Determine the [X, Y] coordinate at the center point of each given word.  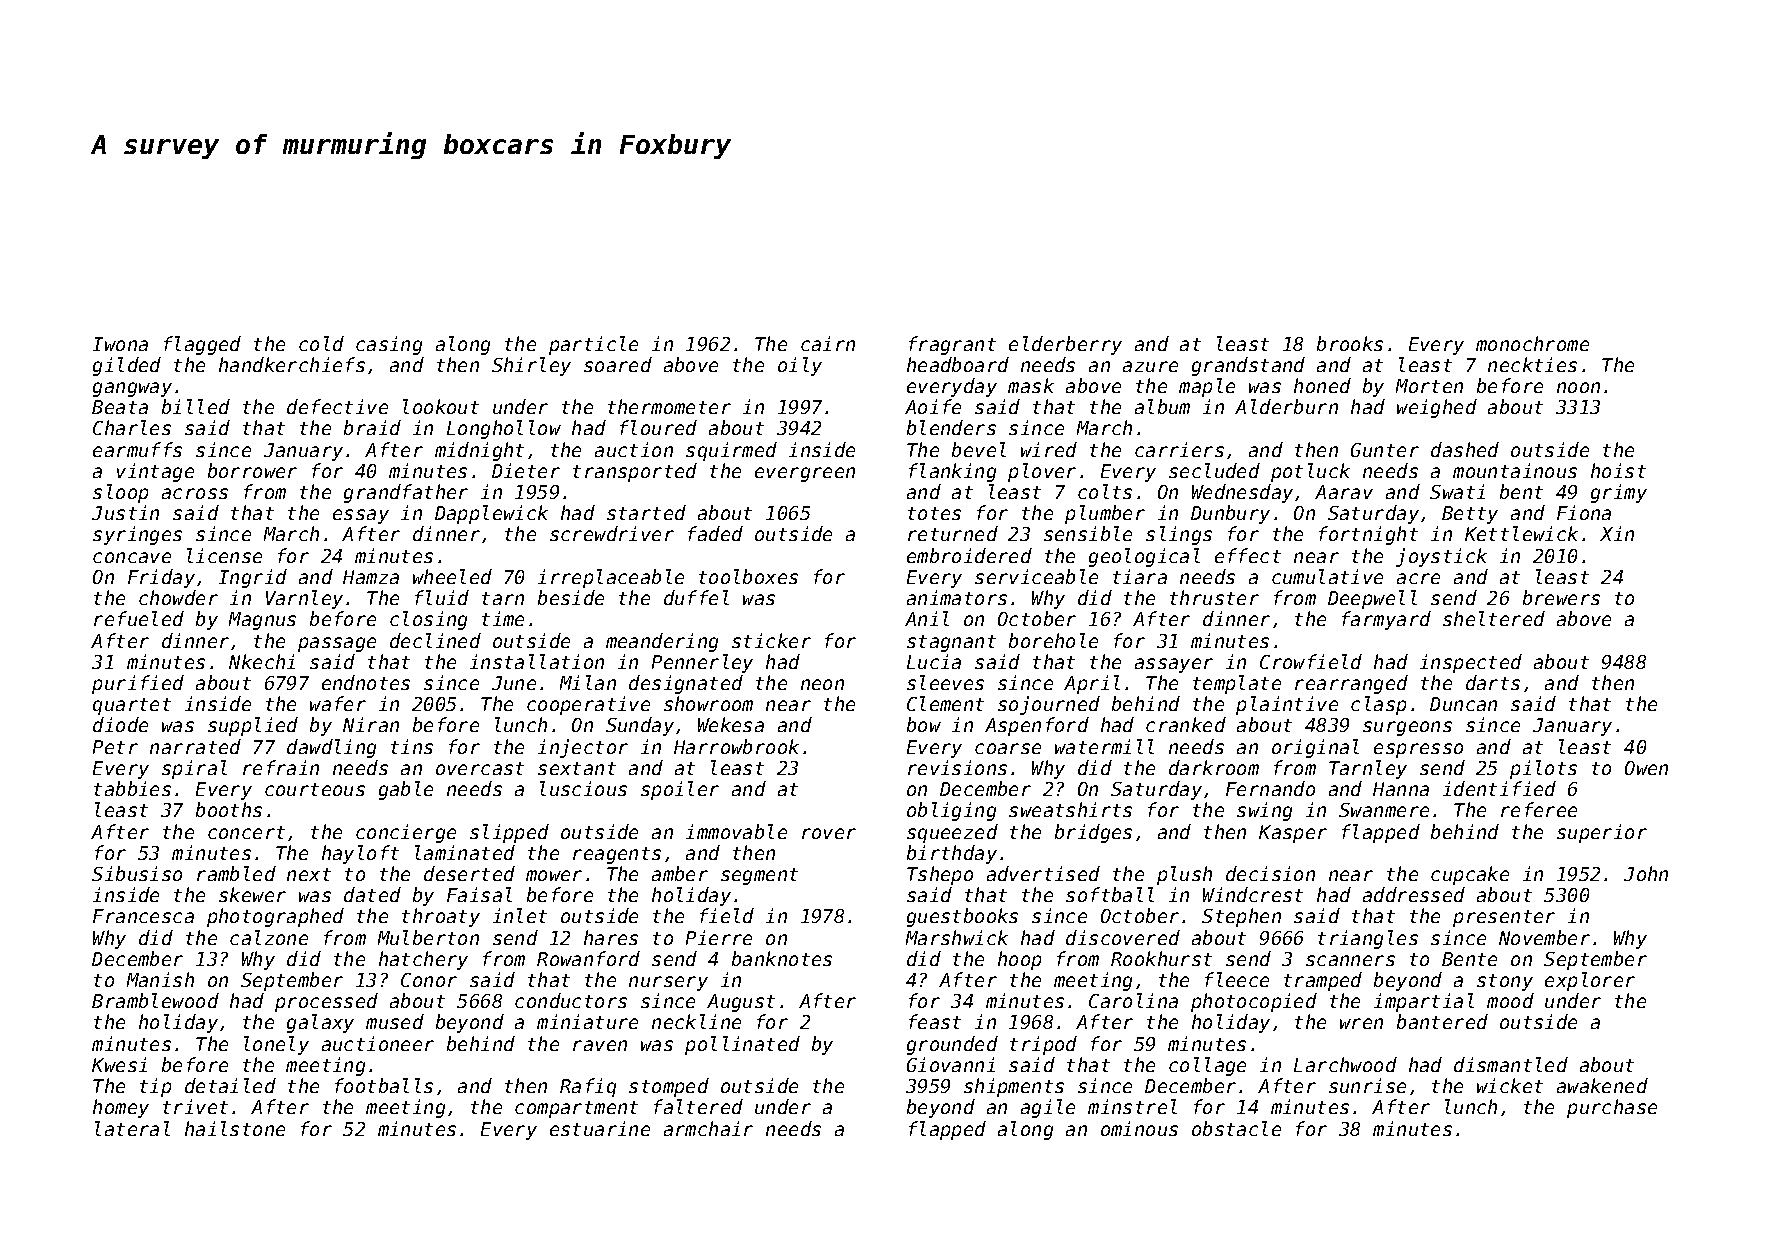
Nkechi [262, 661]
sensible [1088, 533]
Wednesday [1242, 493]
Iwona [120, 344]
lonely [276, 1045]
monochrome [1532, 343]
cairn [828, 343]
